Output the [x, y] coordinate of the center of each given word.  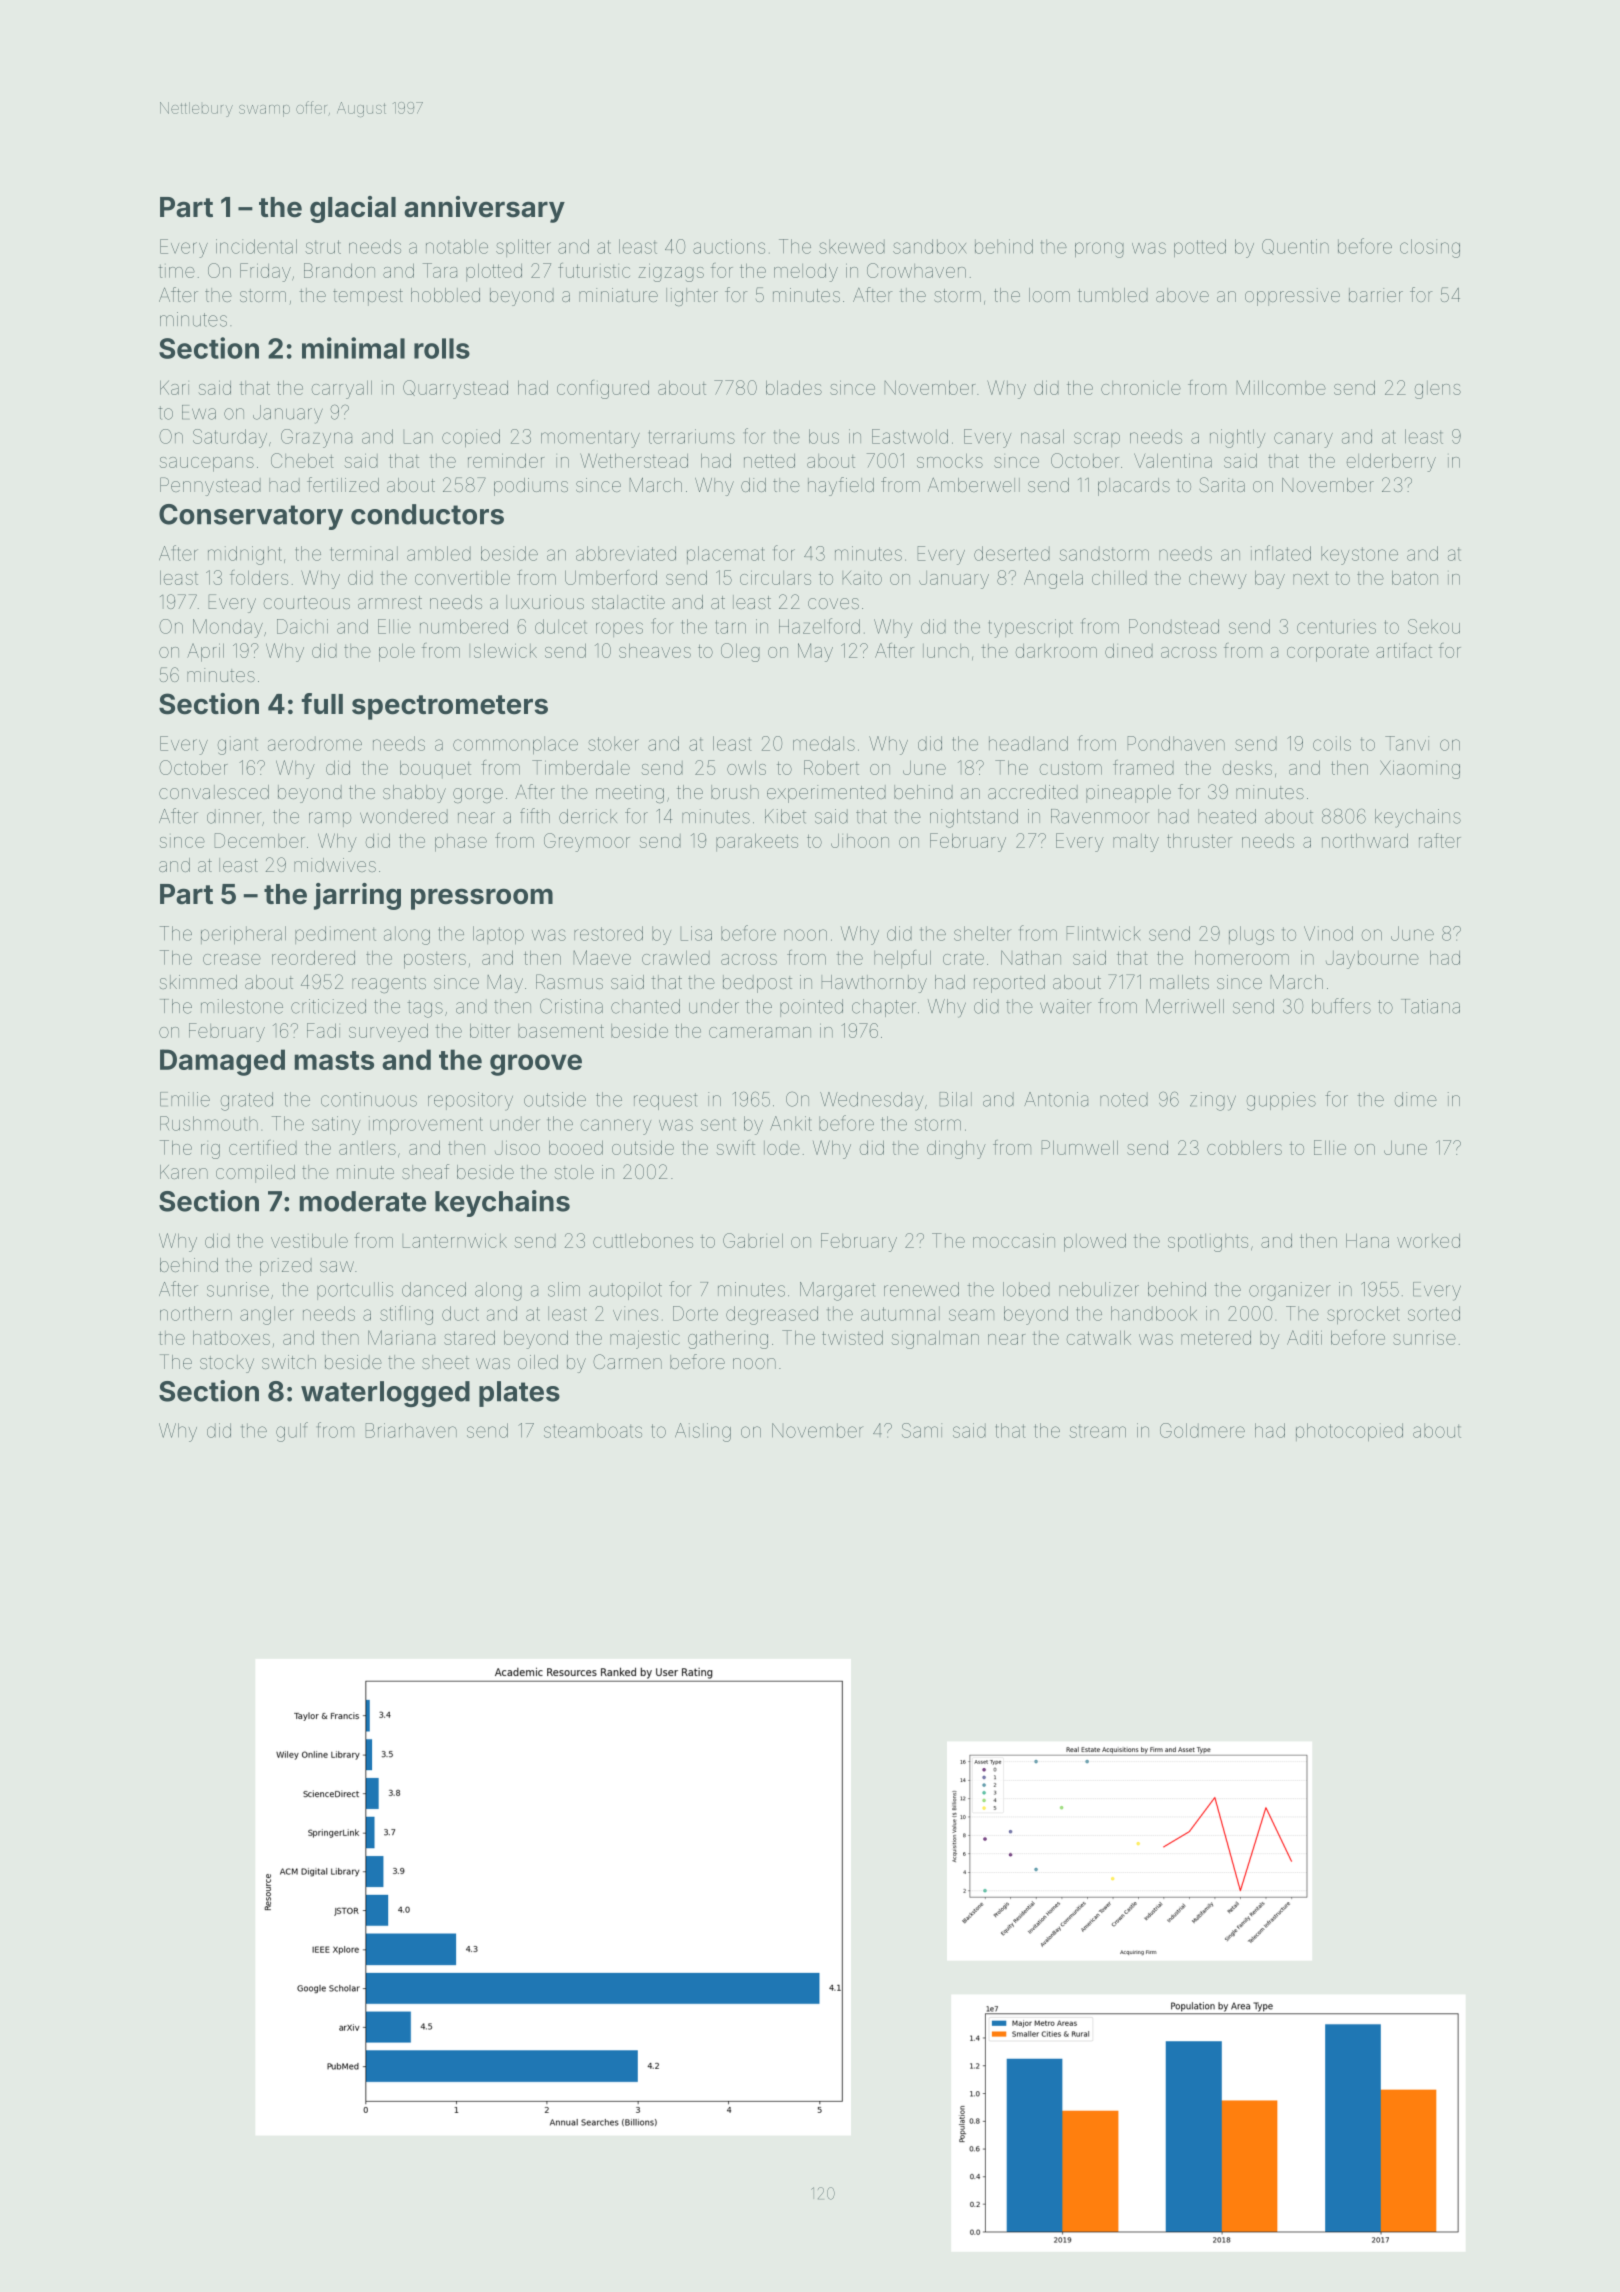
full [322, 703]
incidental [256, 246]
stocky [227, 1364]
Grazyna [316, 438]
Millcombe [1281, 387]
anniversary [484, 209]
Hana [1367, 1240]
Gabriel [753, 1240]
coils [1332, 743]
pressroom [482, 899]
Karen [184, 1172]
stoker [613, 743]
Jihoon [860, 840]
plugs [1251, 935]
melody [806, 273]
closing [1430, 248]
